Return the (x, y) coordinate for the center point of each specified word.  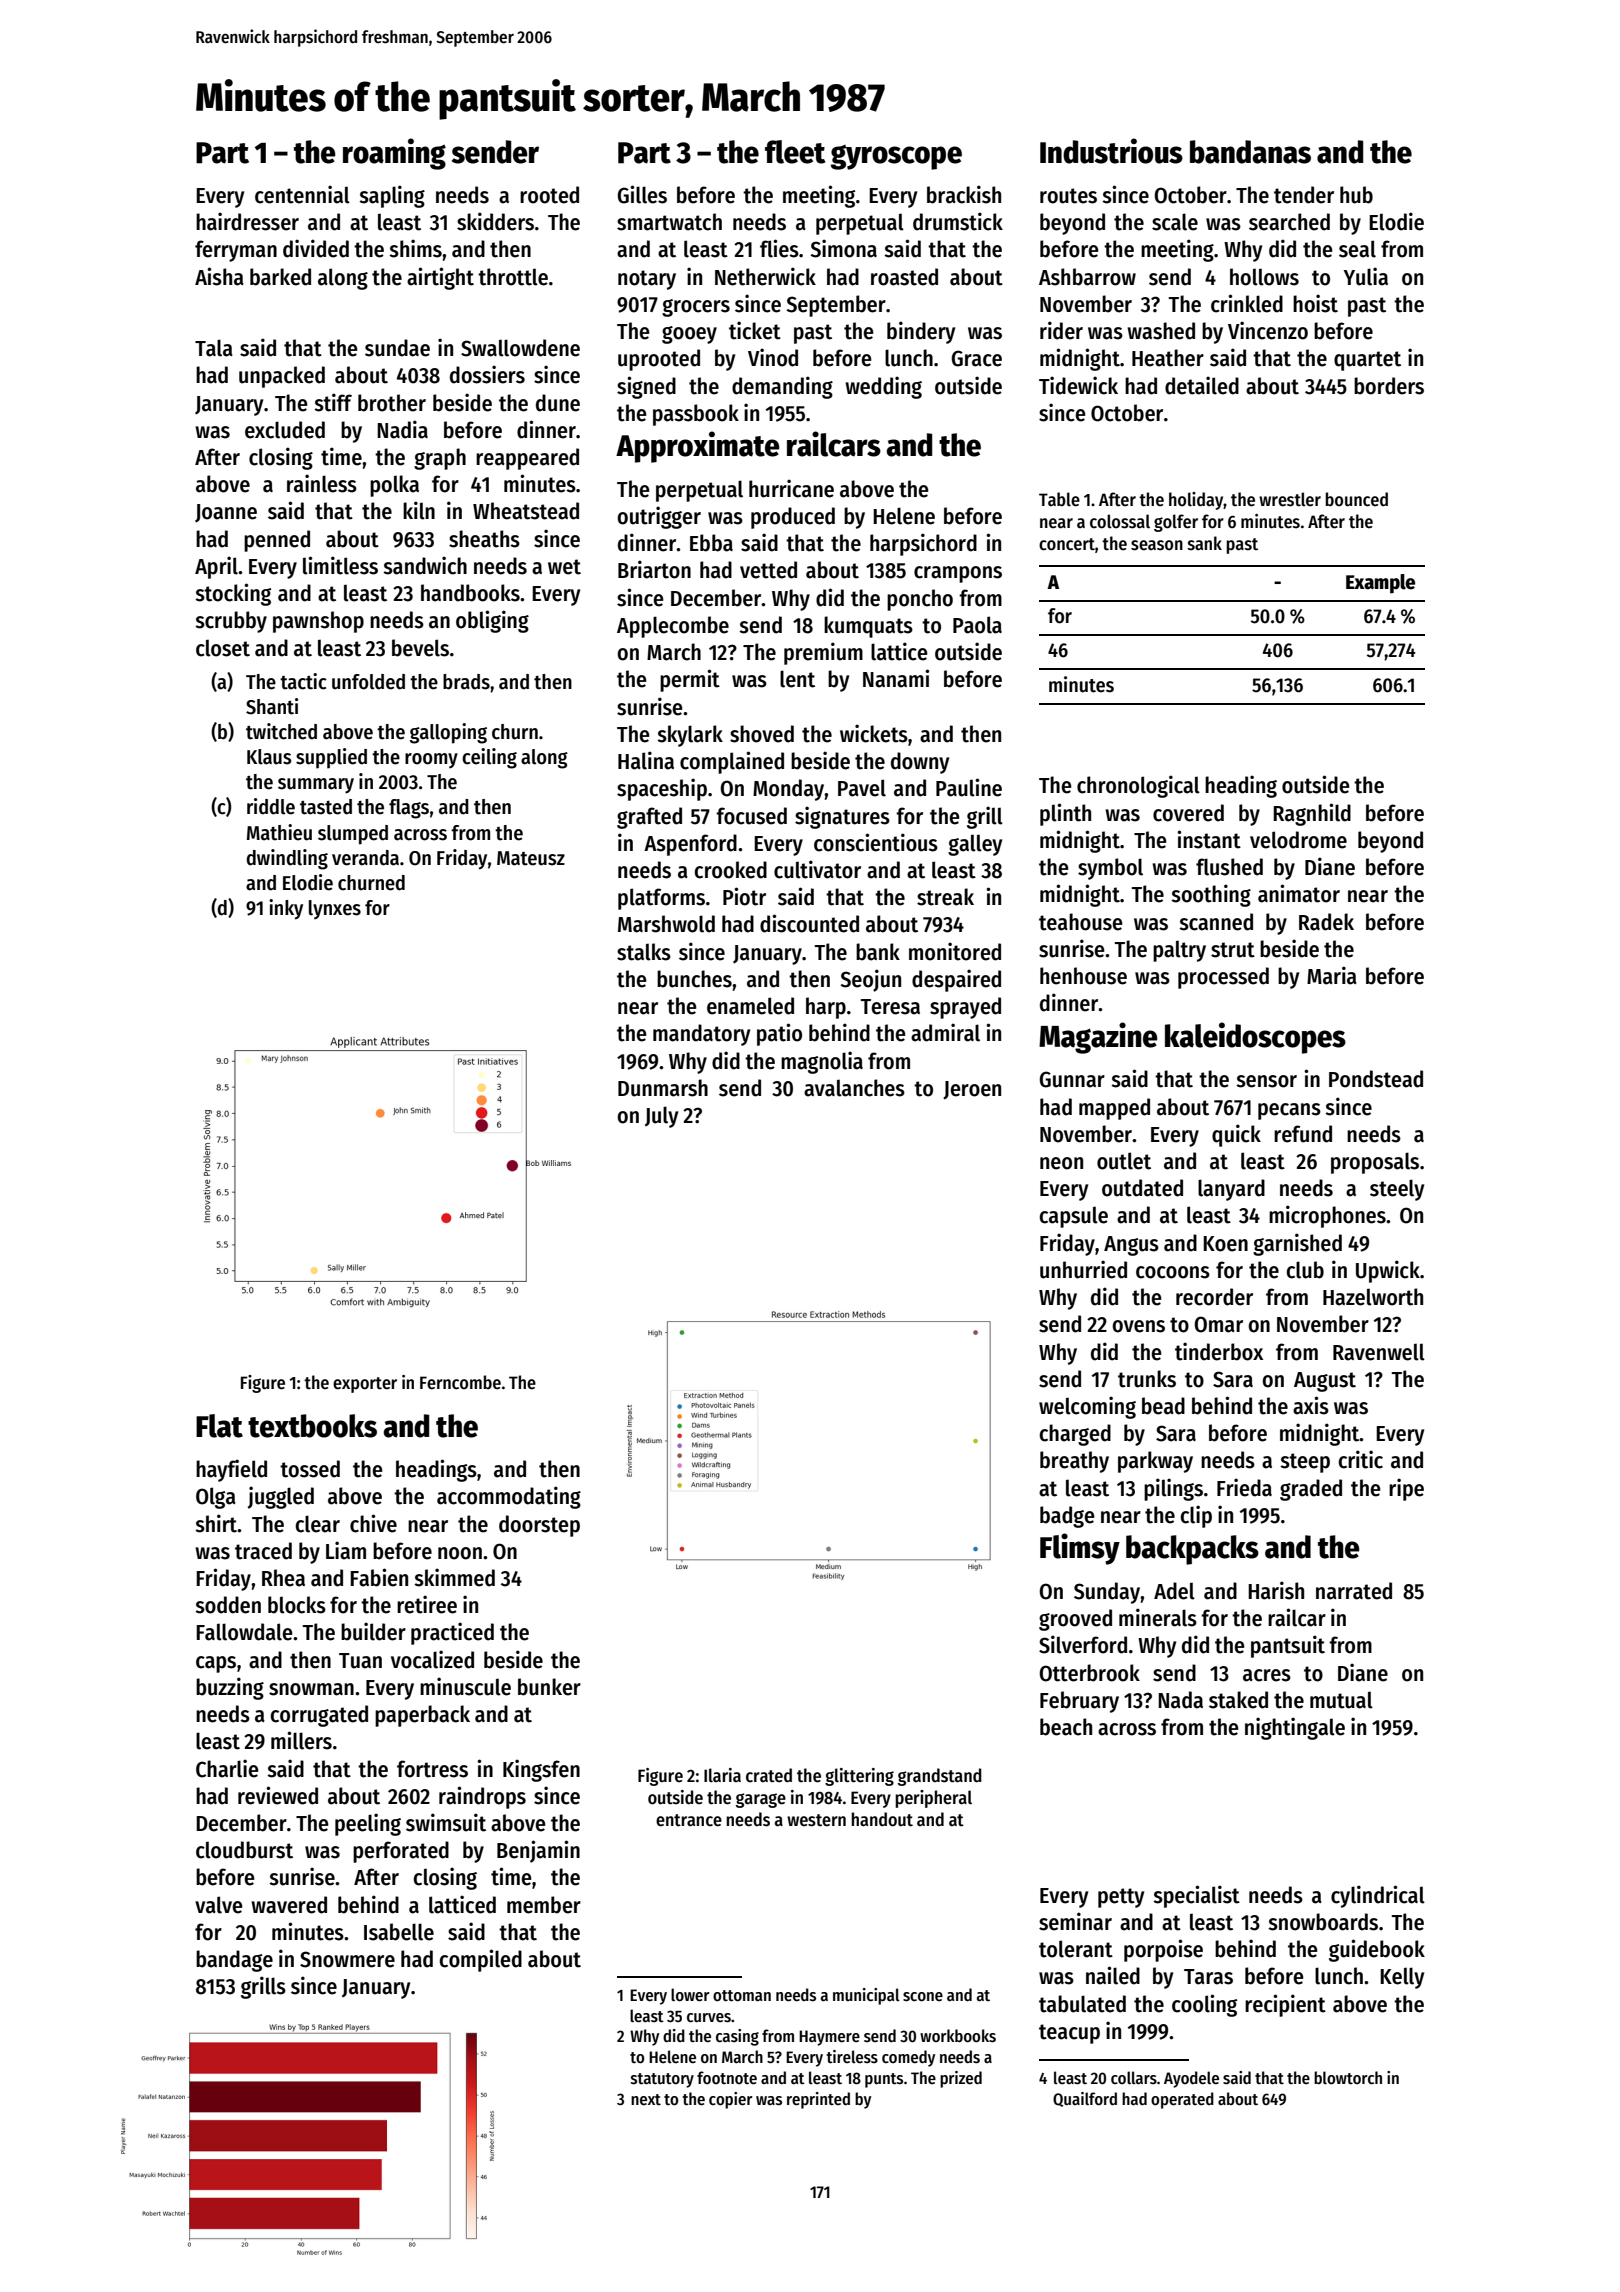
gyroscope (896, 157)
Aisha (219, 276)
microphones (1327, 1216)
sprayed (965, 1008)
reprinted (818, 2100)
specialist (1196, 1896)
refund (1303, 1134)
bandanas (1250, 152)
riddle (271, 806)
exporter (365, 1385)
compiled (480, 1960)
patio (779, 1034)
